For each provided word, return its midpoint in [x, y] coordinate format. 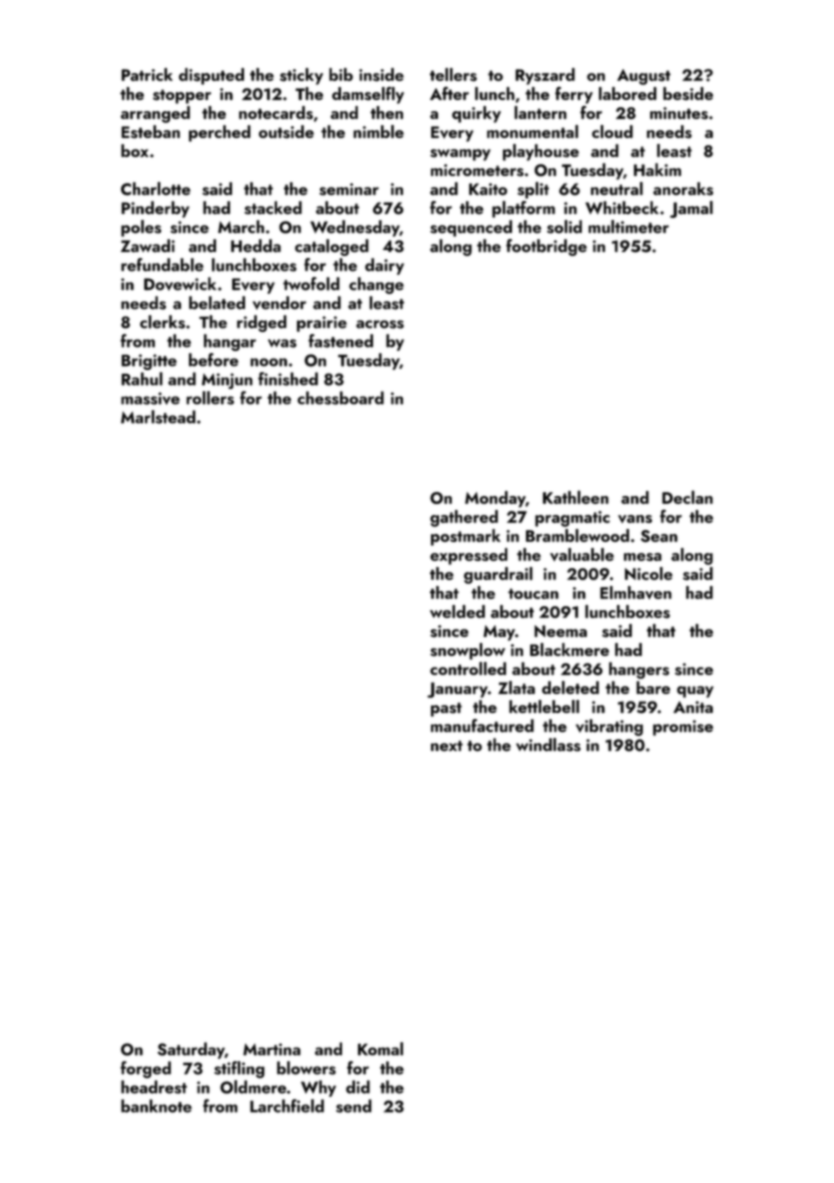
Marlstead [158, 417]
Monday [495, 499]
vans [635, 519]
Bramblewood [577, 535]
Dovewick [180, 284]
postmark [466, 537]
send [354, 1106]
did [358, 1087]
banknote [156, 1106]
